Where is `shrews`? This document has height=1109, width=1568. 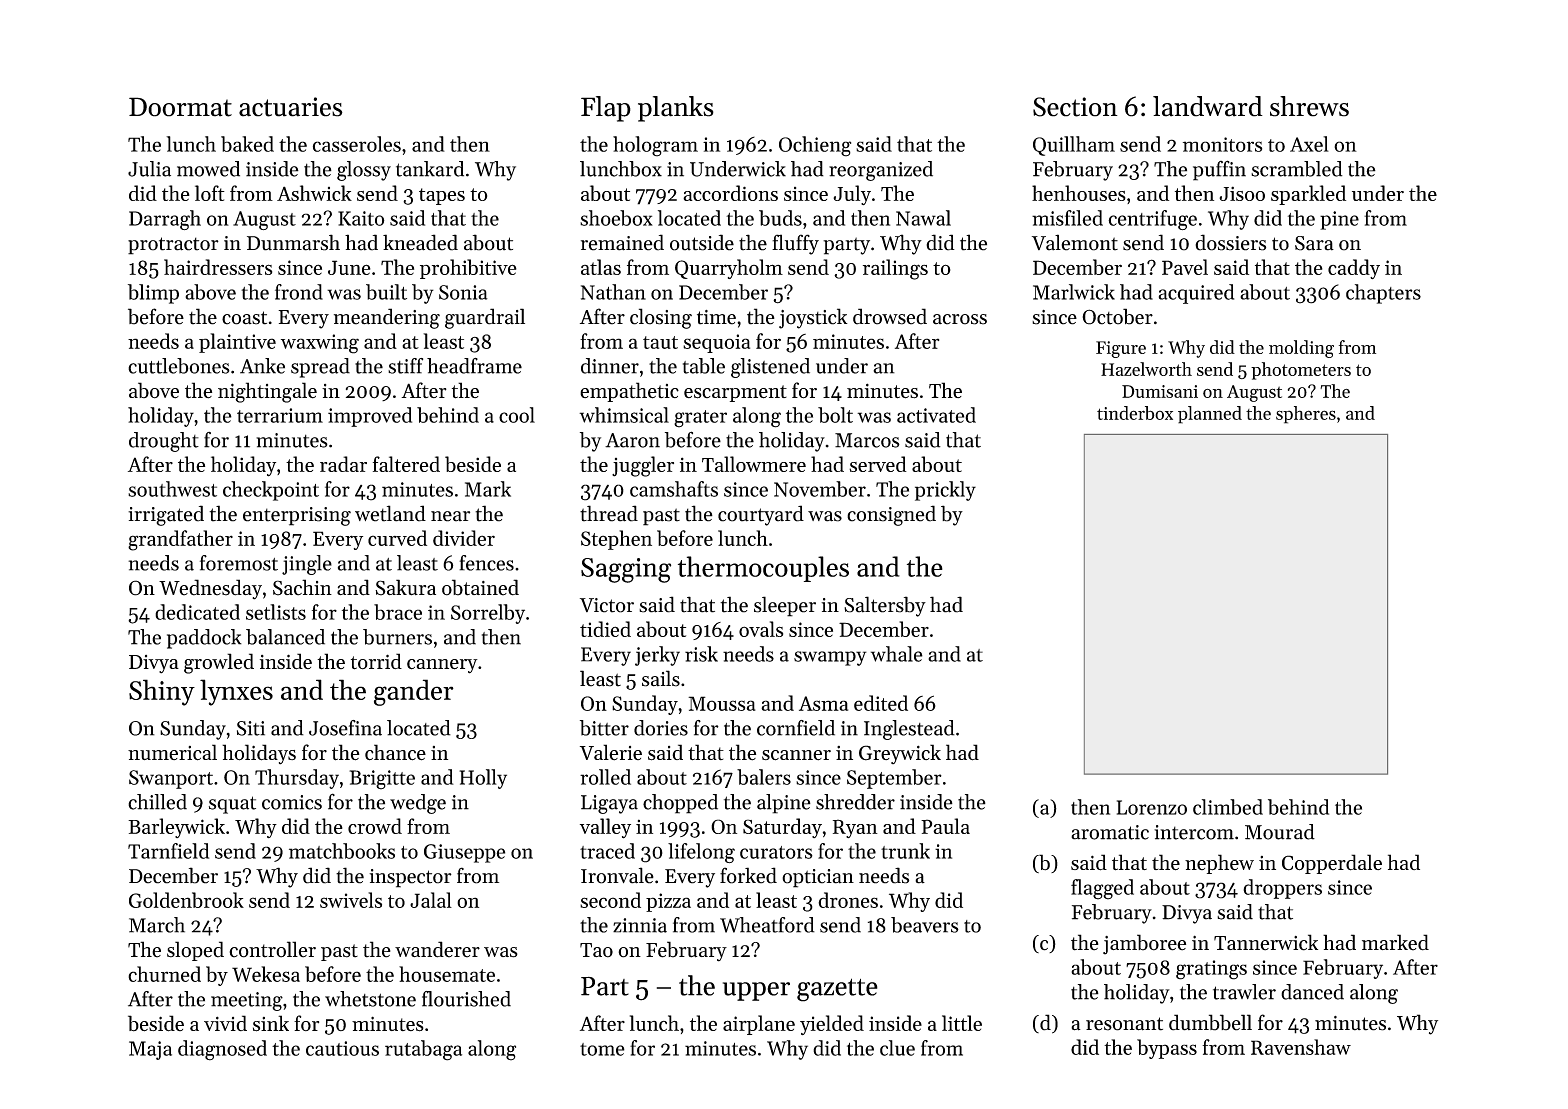
shrews is located at coordinates (1309, 106).
